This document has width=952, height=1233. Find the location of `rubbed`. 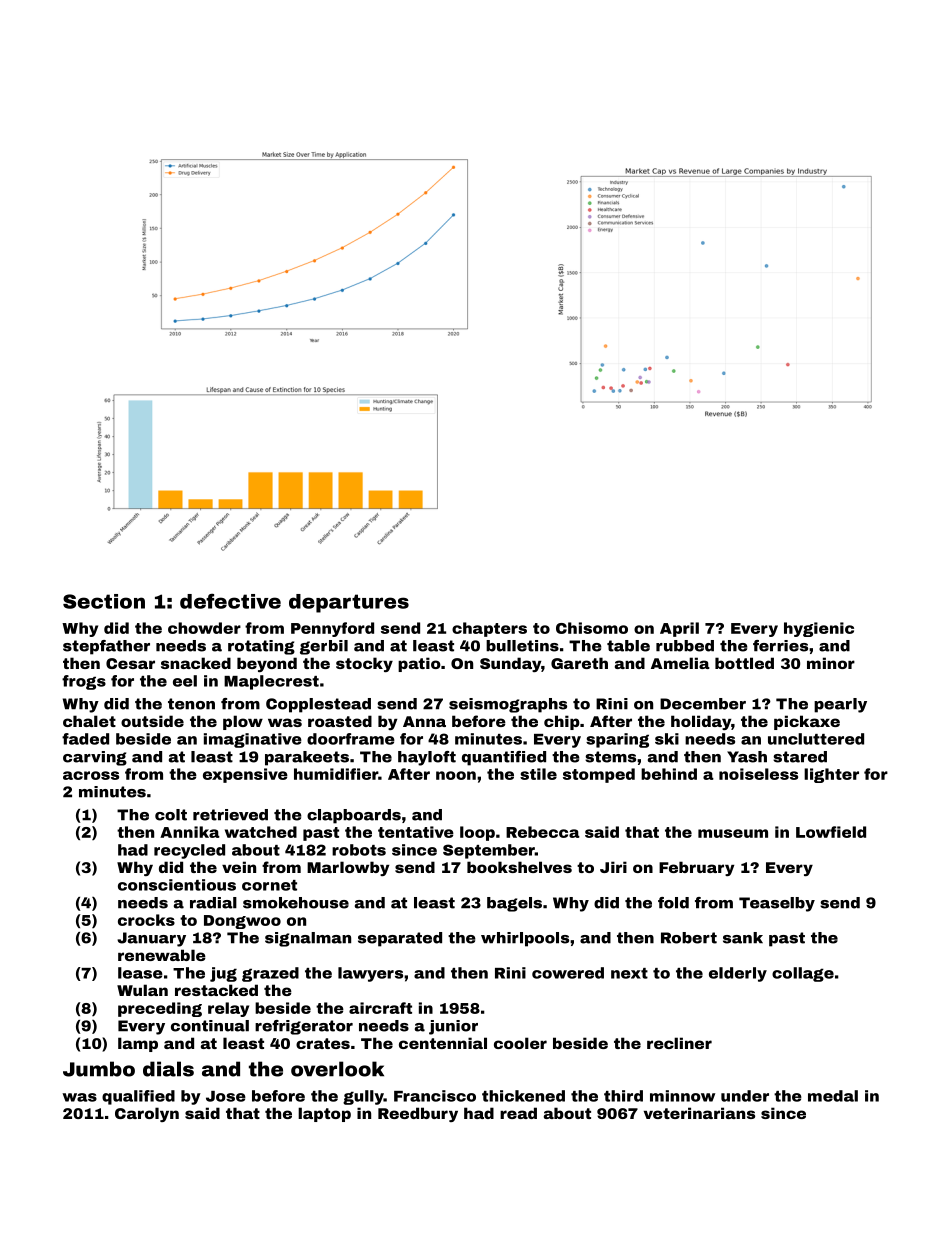

rubbed is located at coordinates (685, 646).
